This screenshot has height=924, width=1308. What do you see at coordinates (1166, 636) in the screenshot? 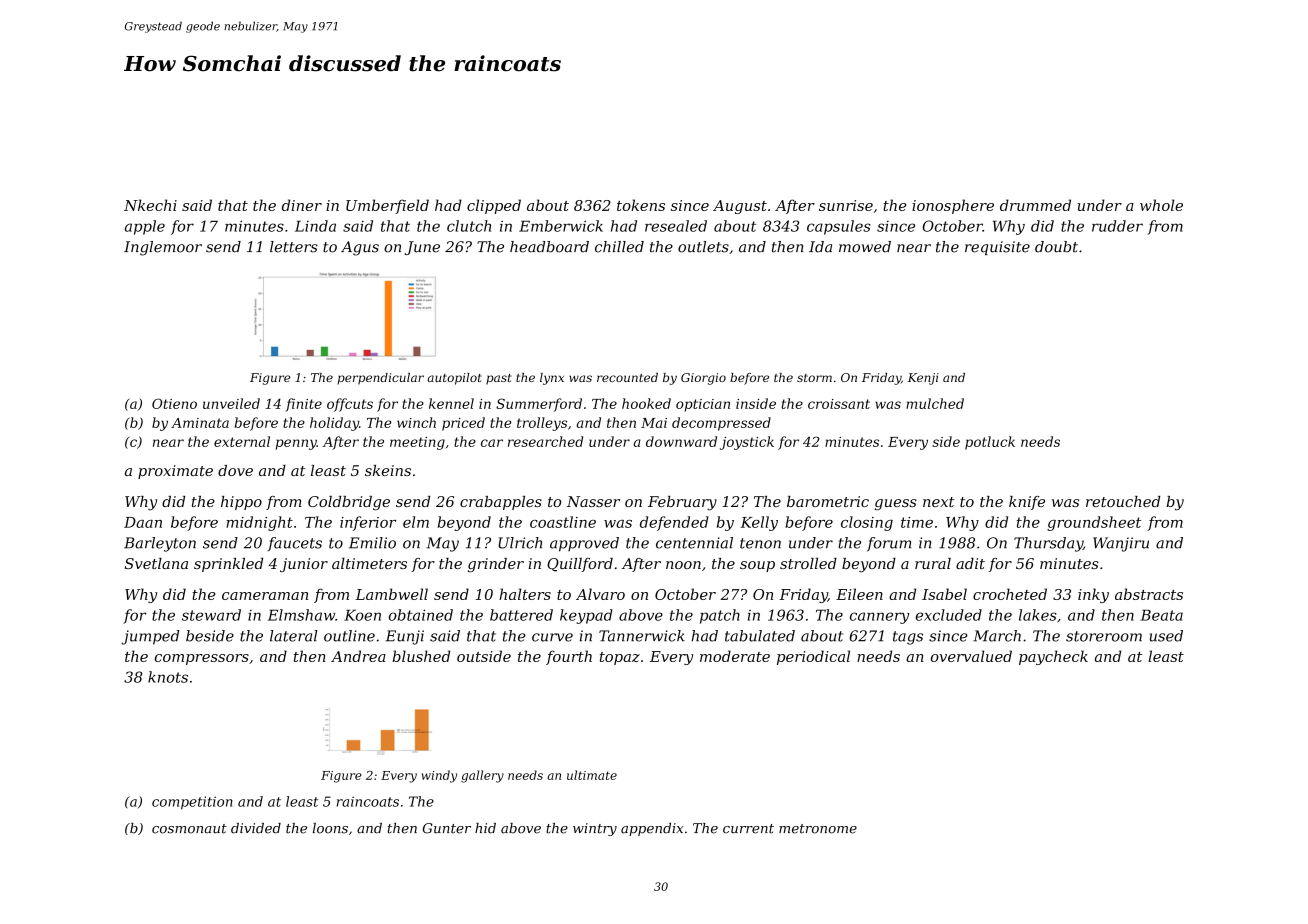
I see `used` at bounding box center [1166, 636].
